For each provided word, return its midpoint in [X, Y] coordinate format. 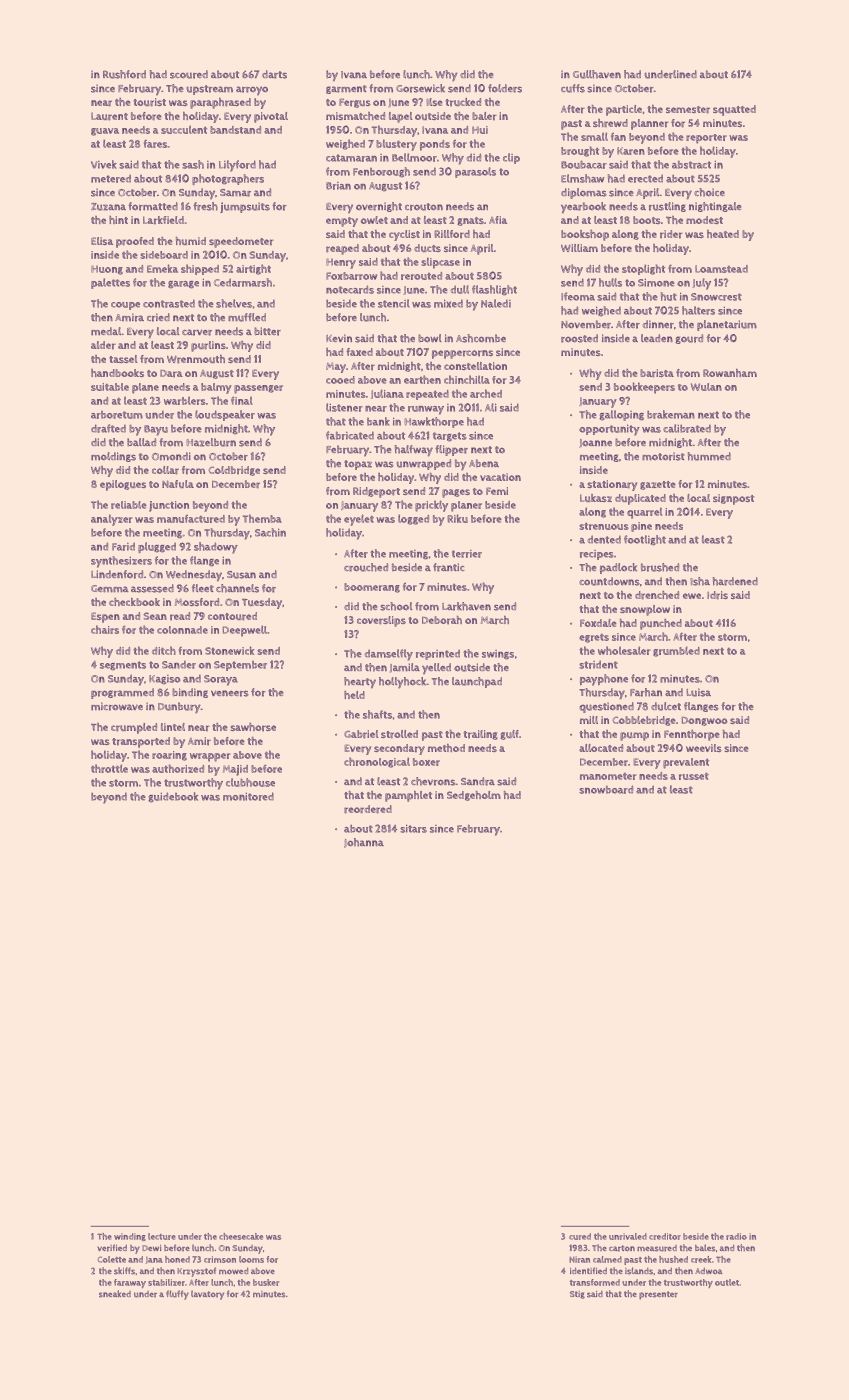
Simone [656, 283]
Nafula [178, 484]
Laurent [109, 116]
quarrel [644, 513]
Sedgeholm [474, 796]
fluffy [177, 1295]
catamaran [351, 158]
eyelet [359, 520]
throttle [109, 768]
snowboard [606, 789]
